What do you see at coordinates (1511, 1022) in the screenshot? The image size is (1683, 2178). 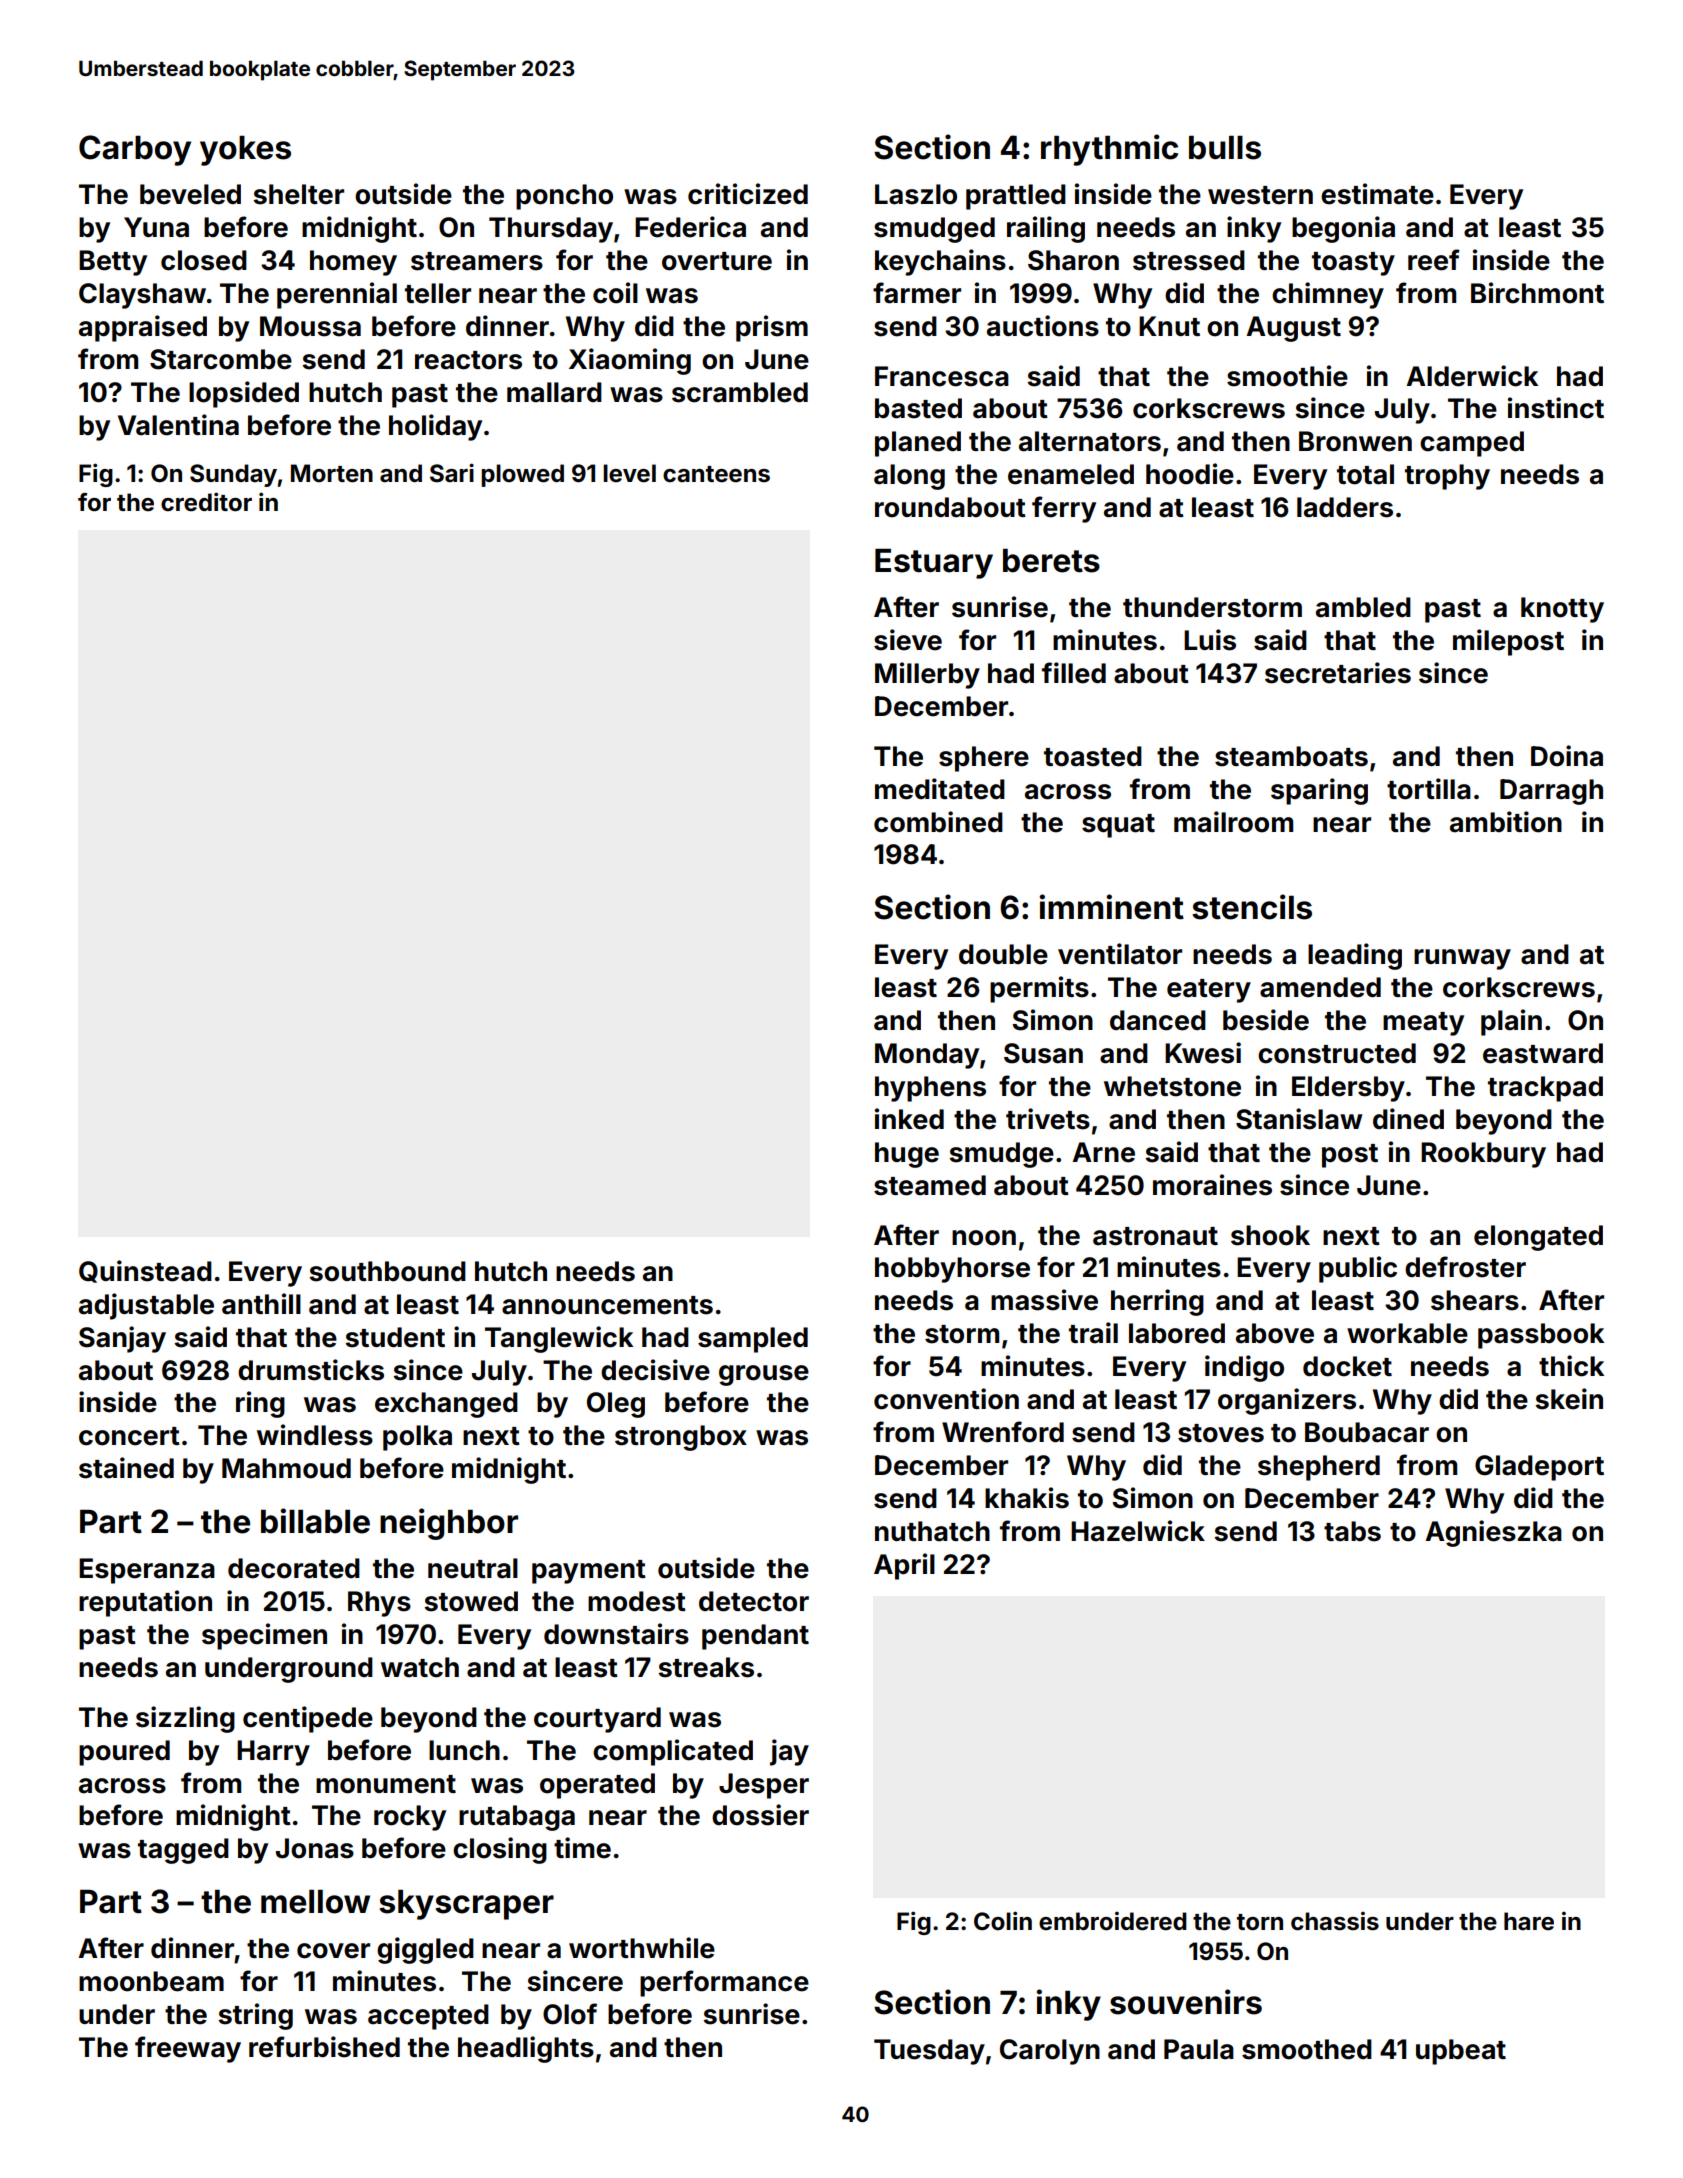 I see `plain` at bounding box center [1511, 1022].
